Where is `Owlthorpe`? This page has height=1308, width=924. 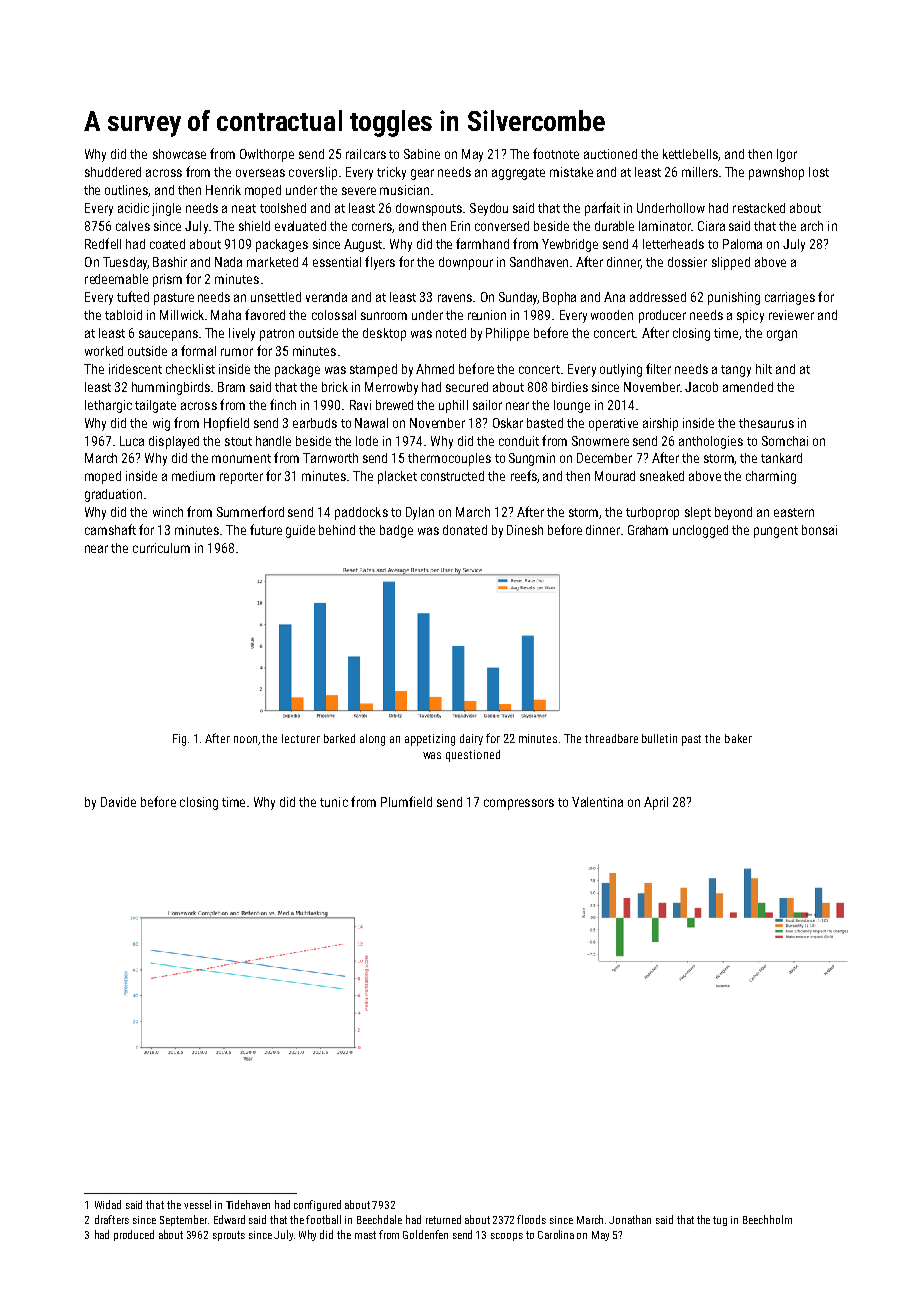 Owlthorpe is located at coordinates (267, 155).
